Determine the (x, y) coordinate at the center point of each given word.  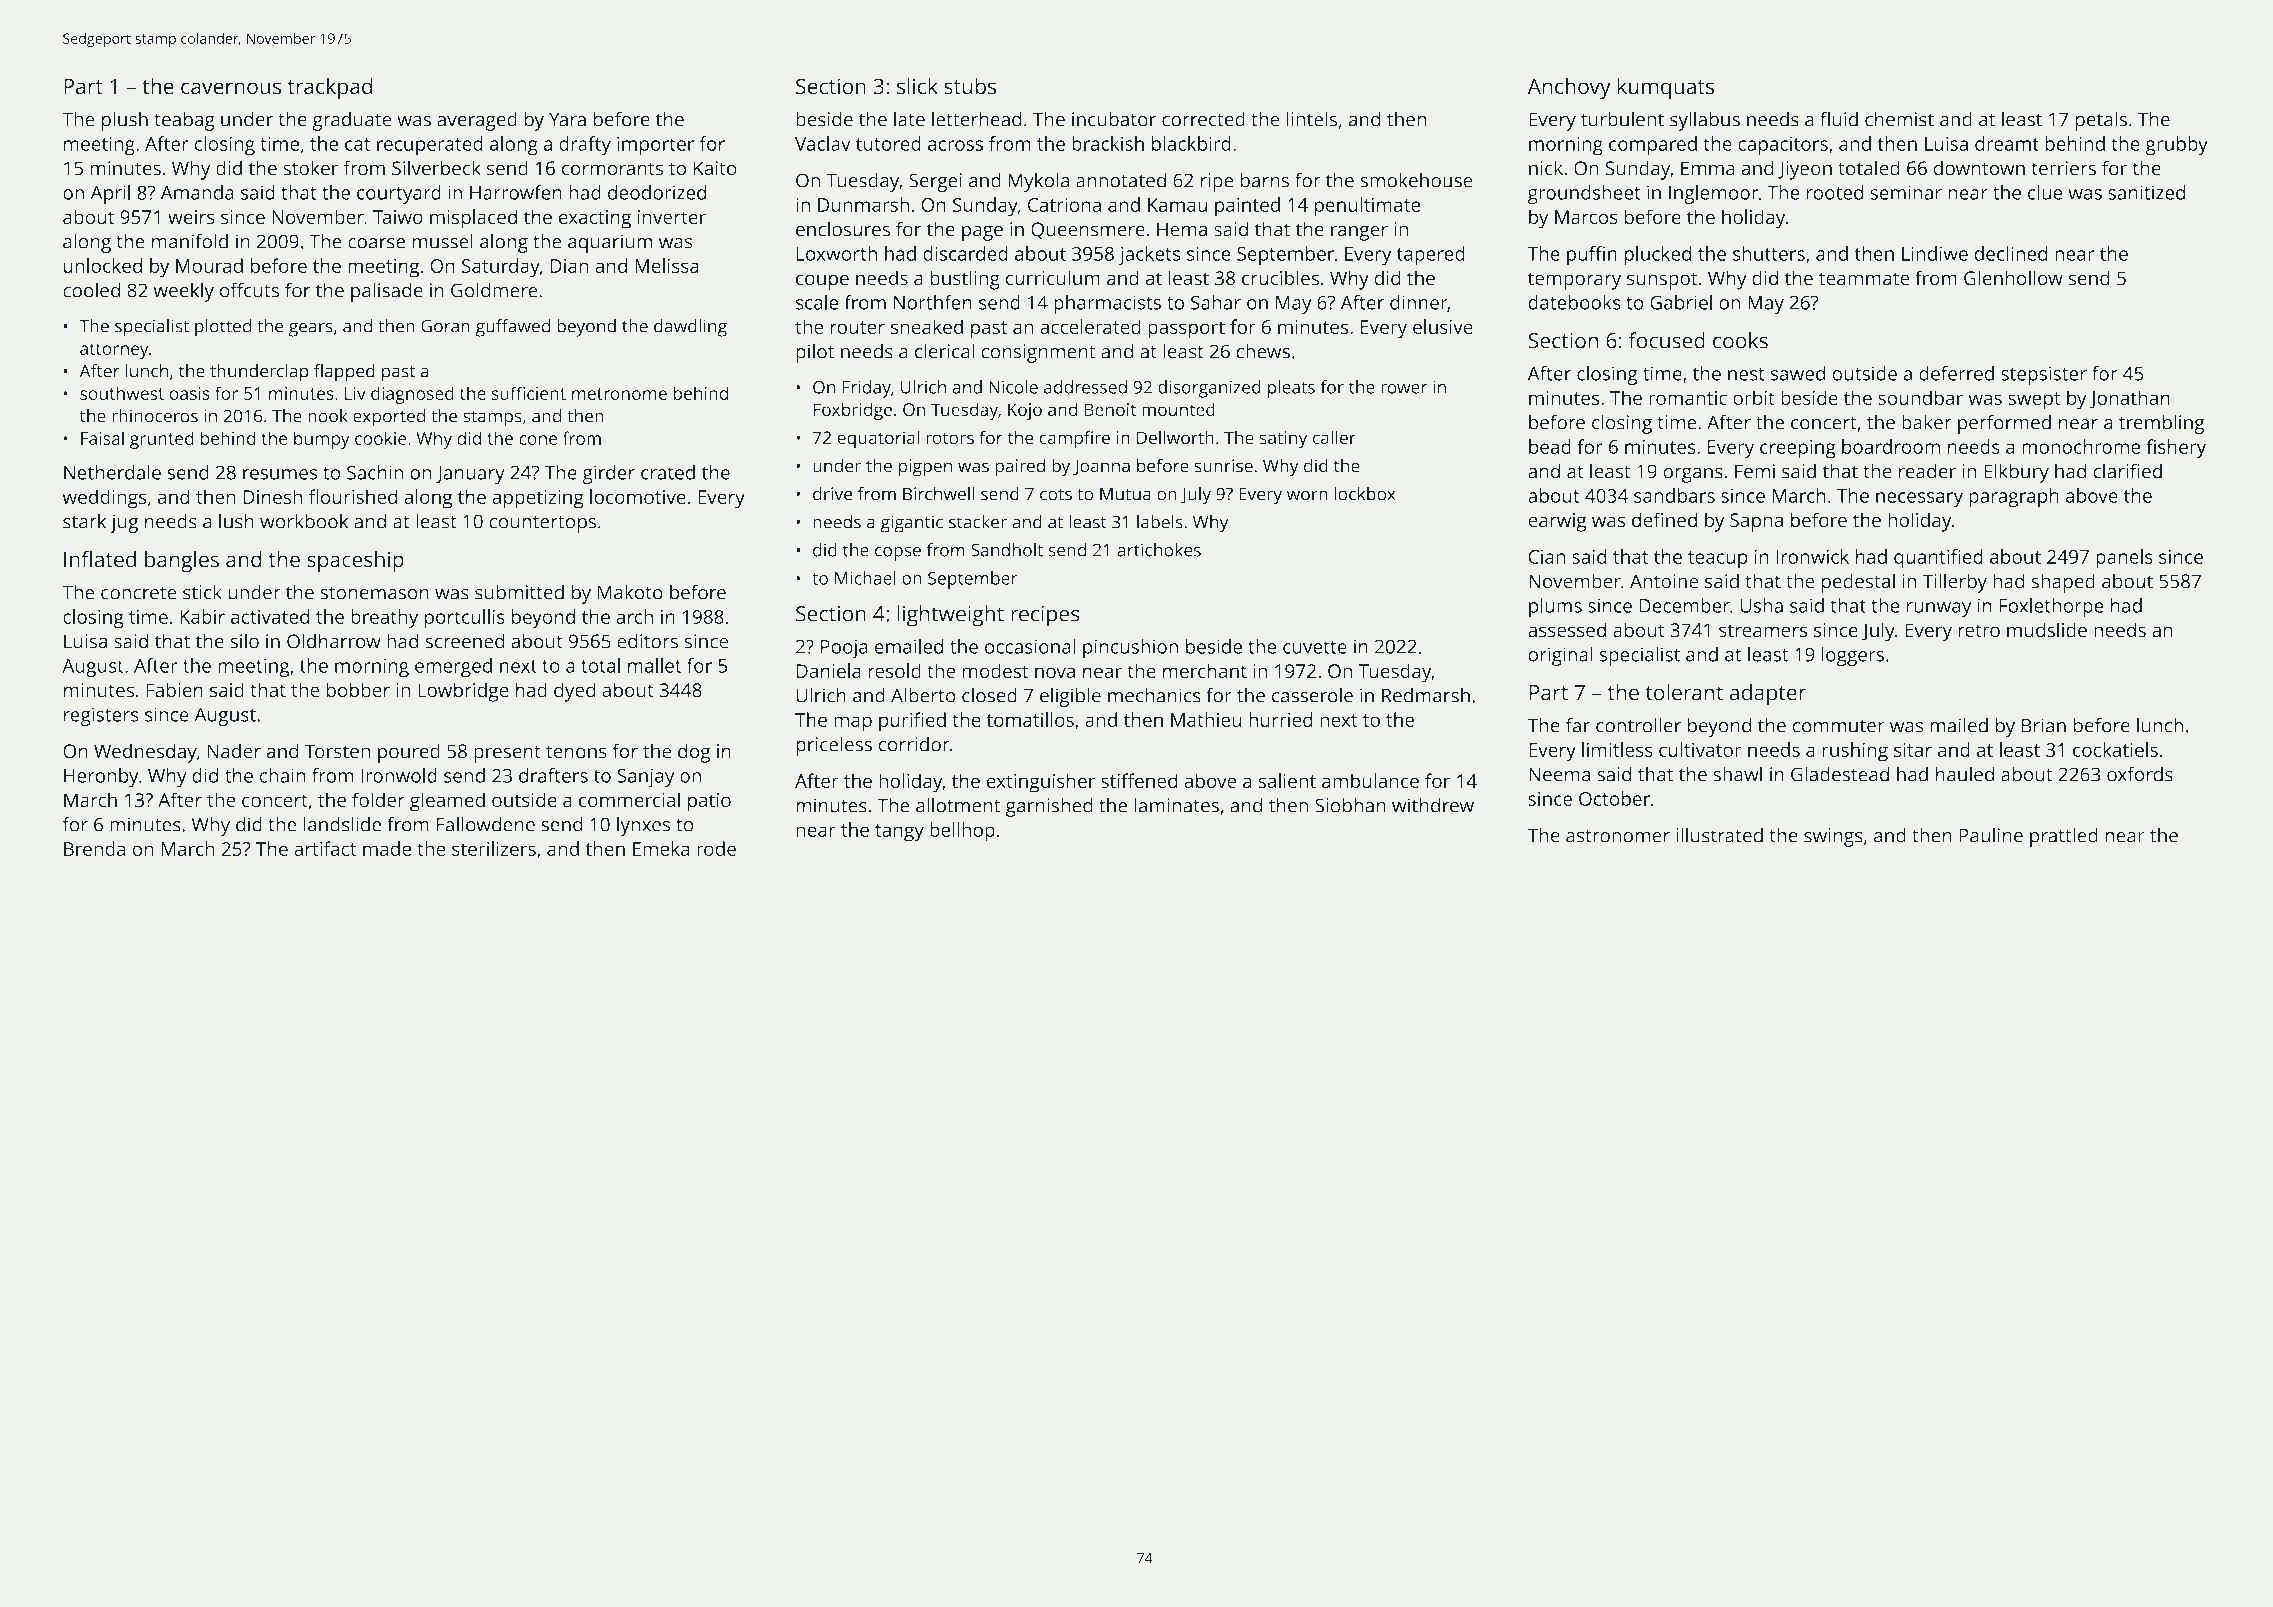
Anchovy (1569, 88)
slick (917, 86)
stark (84, 521)
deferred (1956, 373)
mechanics (1154, 695)
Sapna (1756, 522)
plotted (223, 328)
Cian (1547, 557)
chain (282, 775)
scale (817, 302)
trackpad (330, 88)
